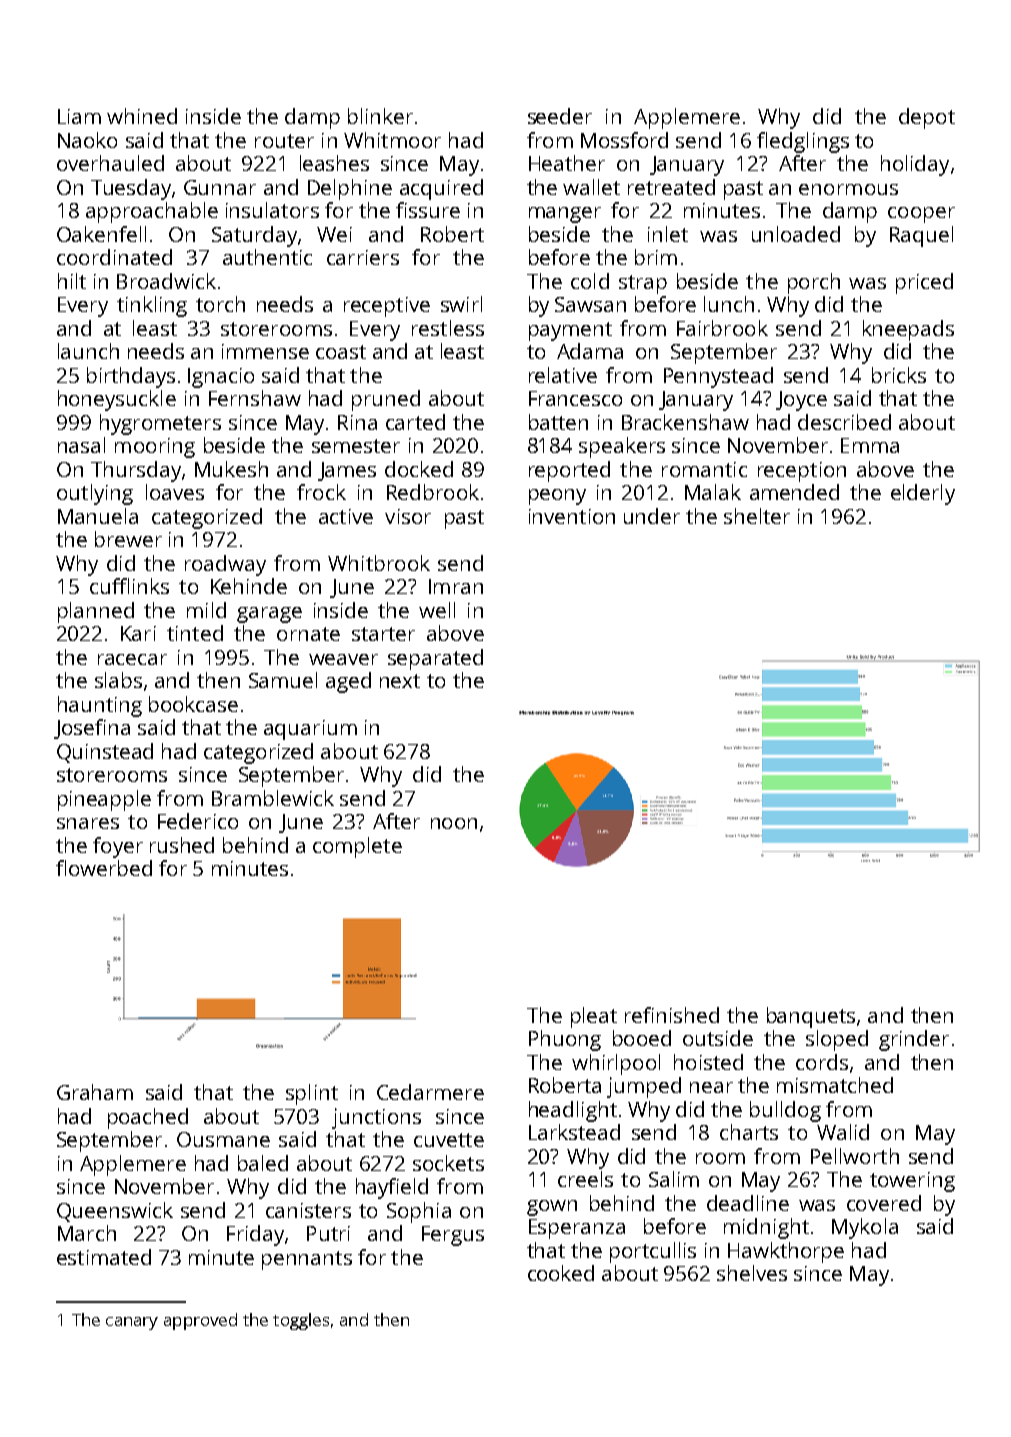 Image resolution: width=1011 pixels, height=1437 pixels. Describe the element at coordinates (923, 494) in the screenshot. I see `elderly` at that location.
